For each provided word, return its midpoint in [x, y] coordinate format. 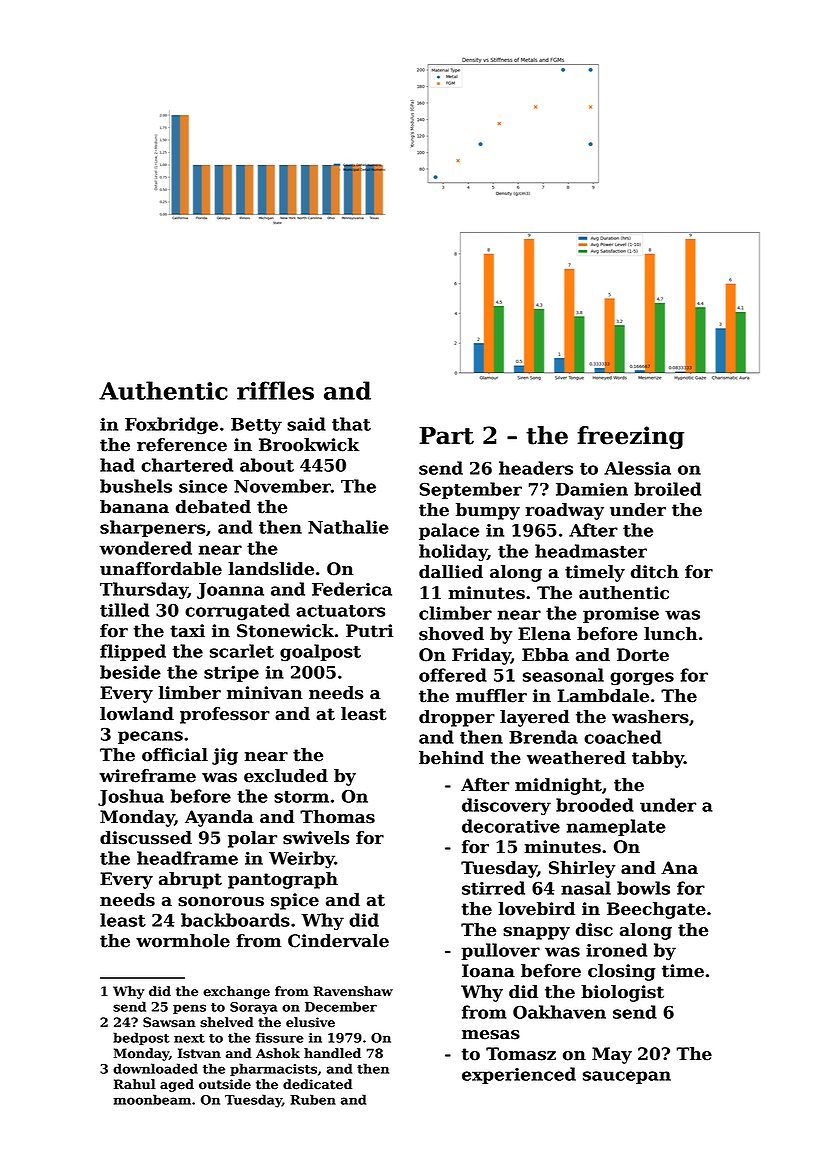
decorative [511, 826]
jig [225, 756]
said [306, 424]
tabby [658, 759]
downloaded [155, 1068]
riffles [275, 390]
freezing [630, 437]
